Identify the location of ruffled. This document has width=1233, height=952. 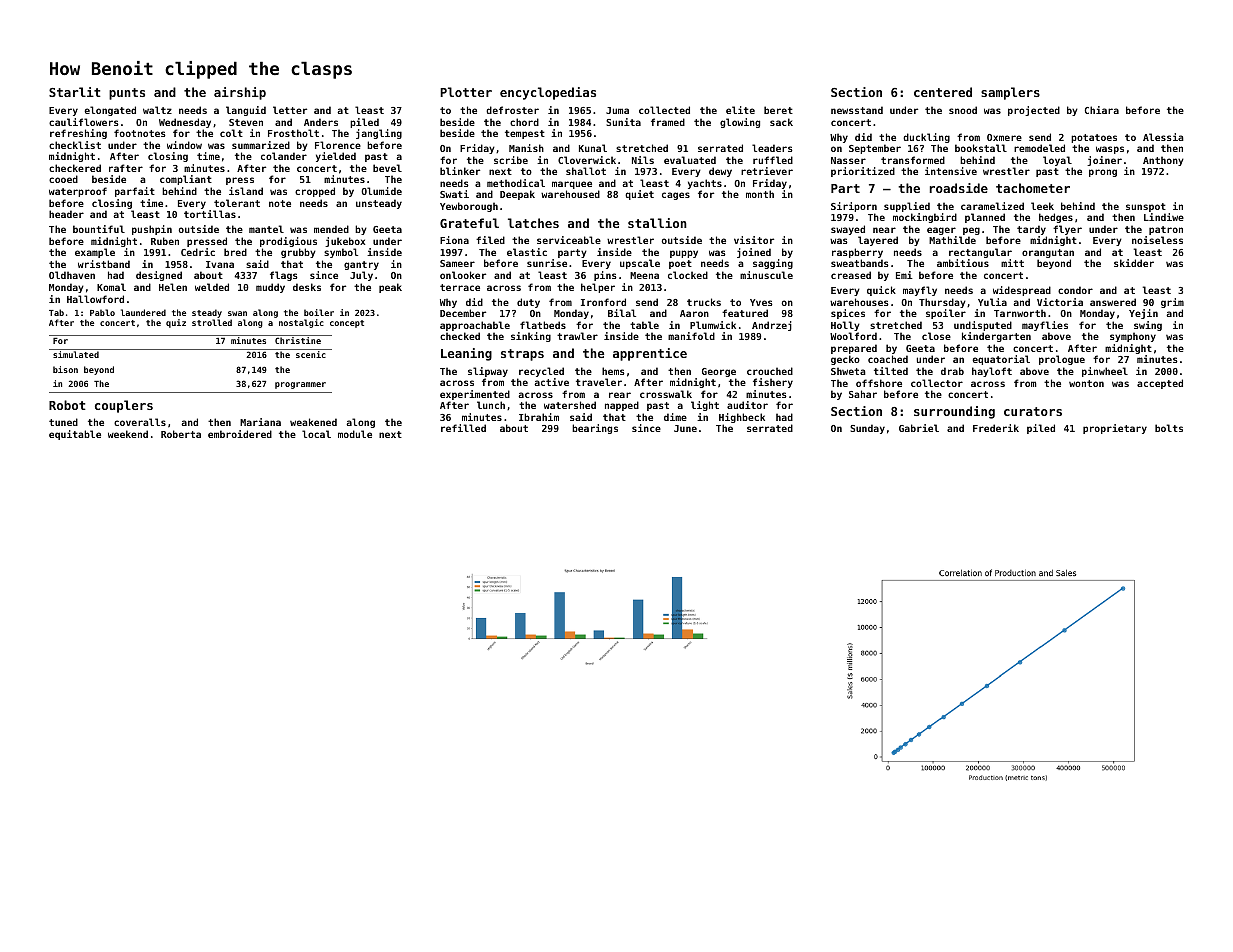
(773, 160).
